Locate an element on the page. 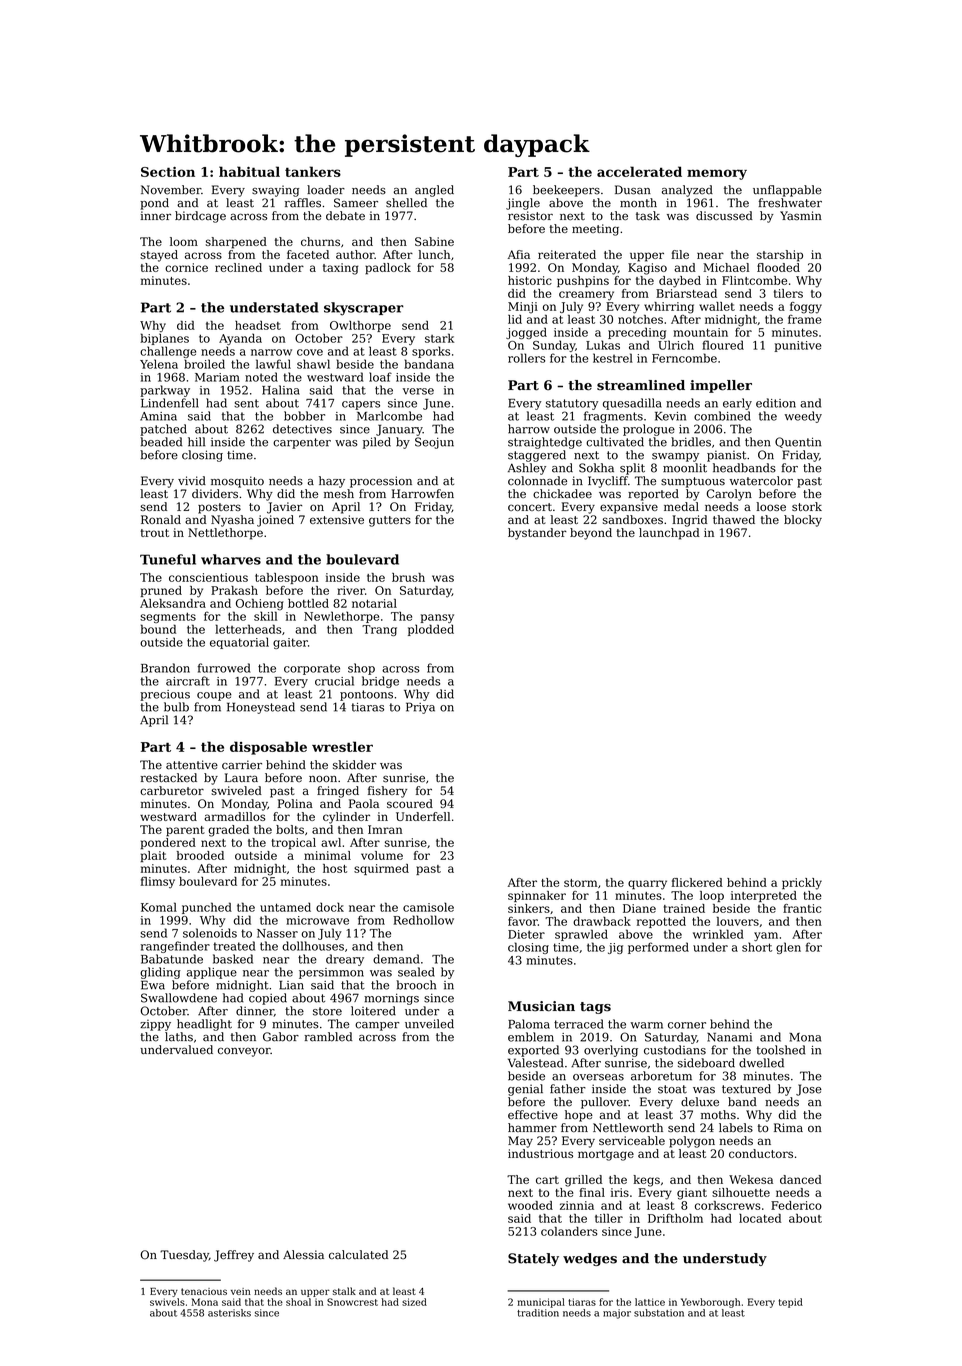 Image resolution: width=962 pixels, height=1366 pixels. Michael is located at coordinates (726, 267).
